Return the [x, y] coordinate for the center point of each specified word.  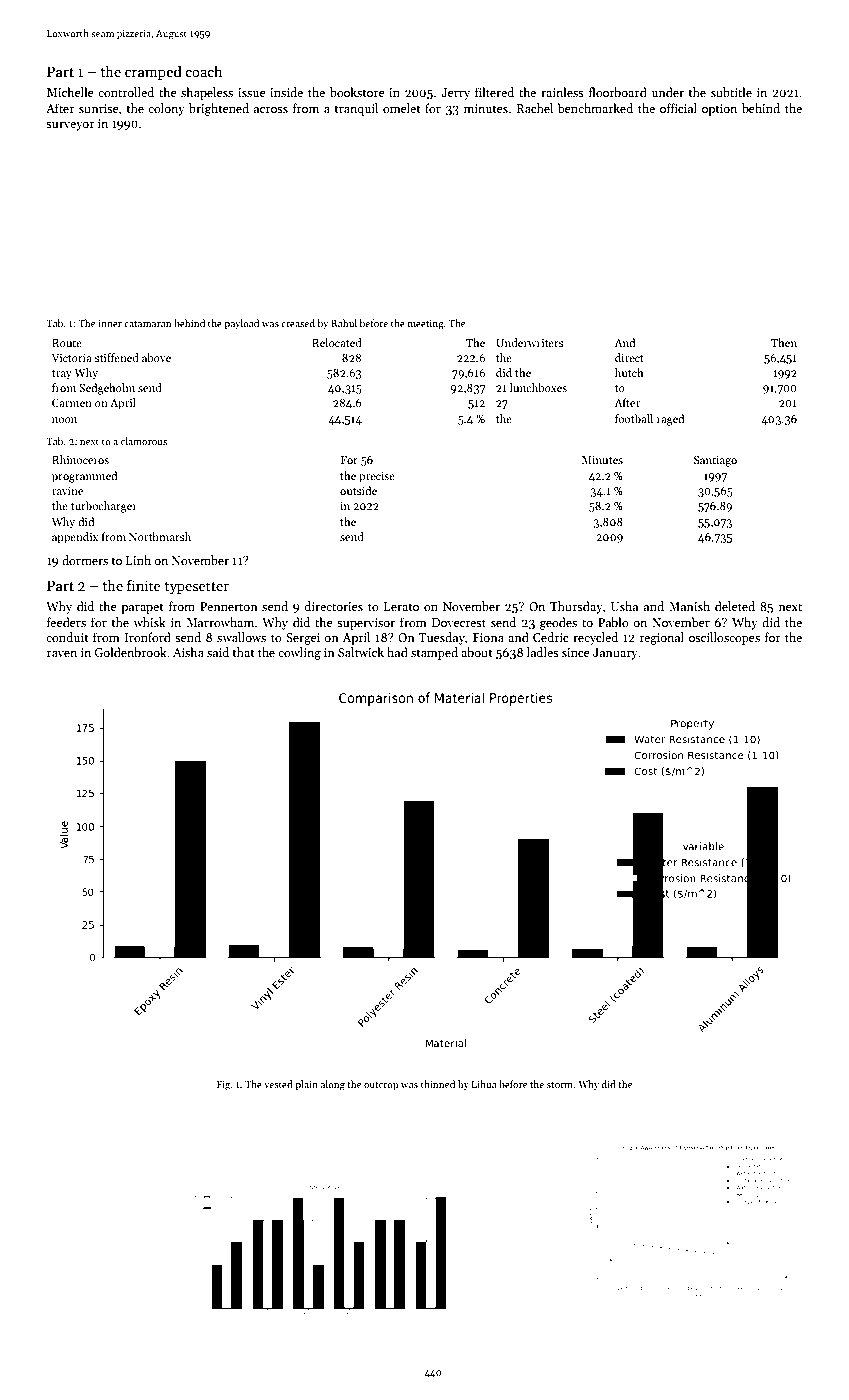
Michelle [70, 92]
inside [286, 92]
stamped [434, 653]
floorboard [618, 92]
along [333, 1085]
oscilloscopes [724, 638]
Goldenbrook [131, 652]
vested [278, 1084]
